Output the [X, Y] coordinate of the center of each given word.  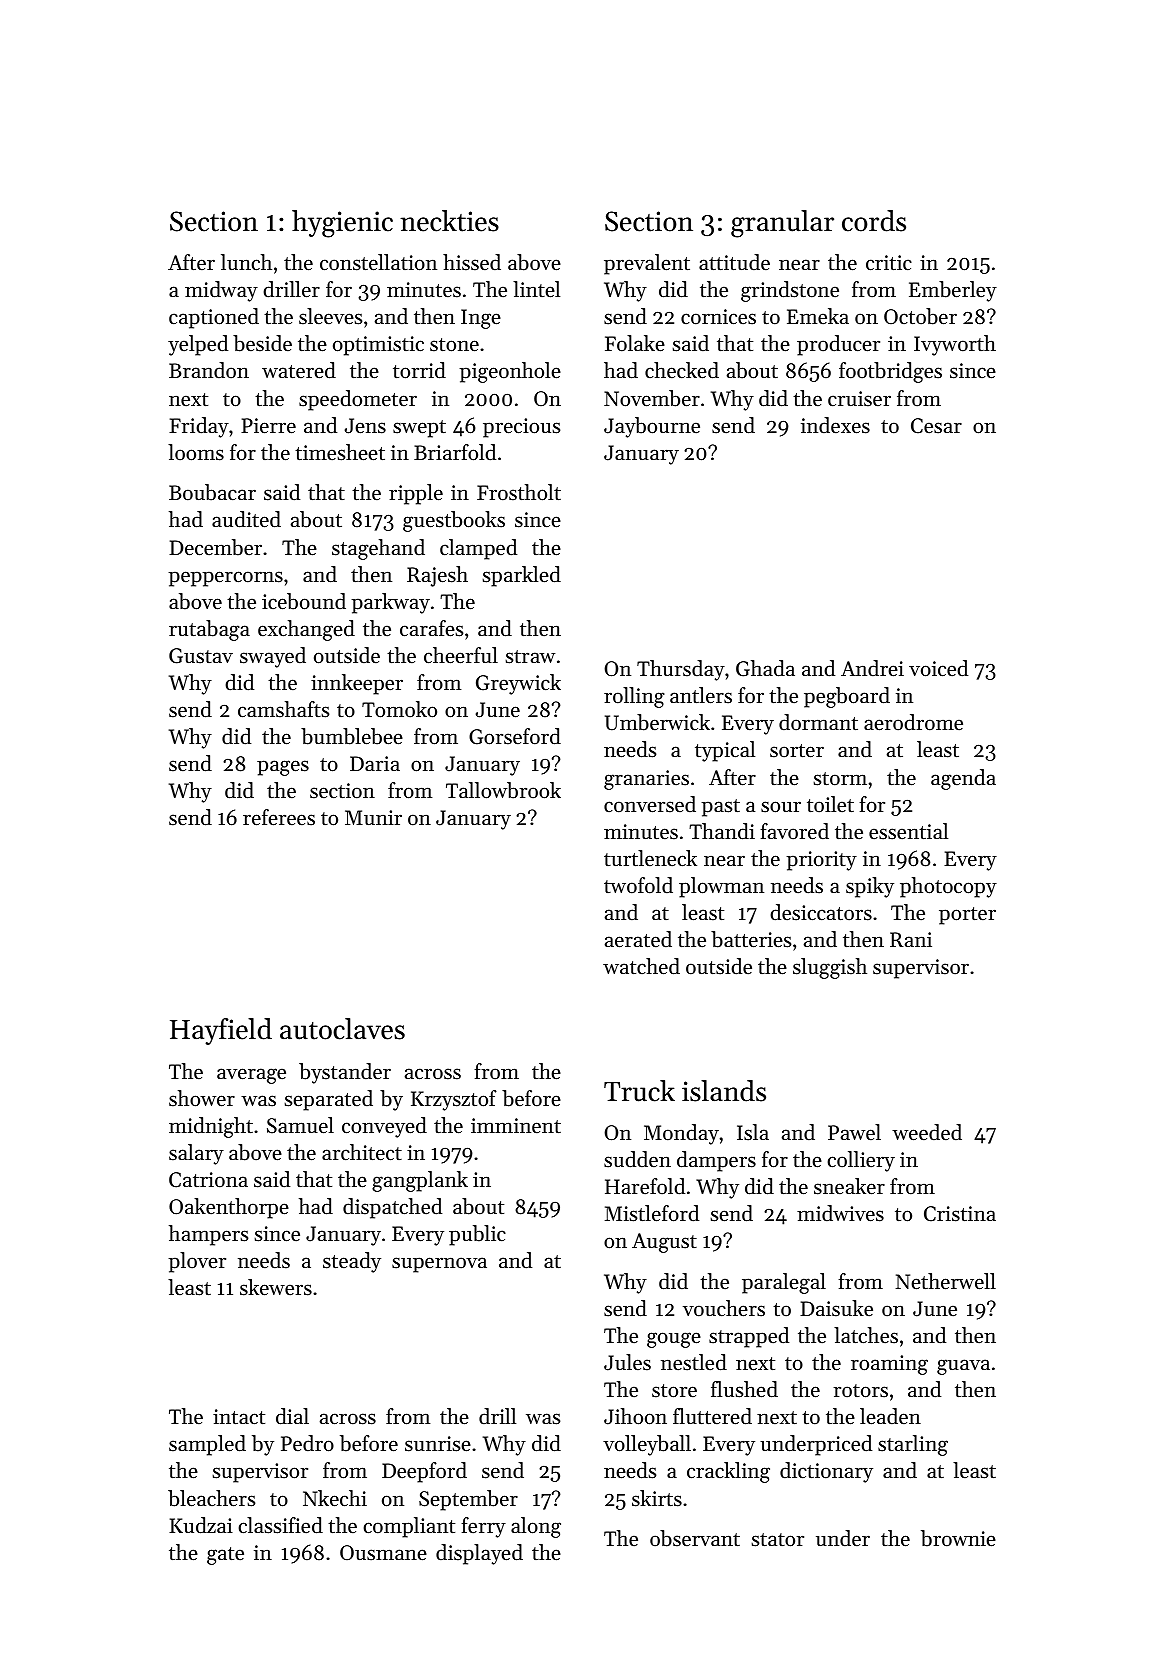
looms [196, 452]
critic [889, 263]
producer [838, 345]
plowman [721, 887]
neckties [449, 221]
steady [352, 1262]
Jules [627, 1362]
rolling [634, 697]
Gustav [201, 656]
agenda [963, 779]
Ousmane [383, 1553]
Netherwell [946, 1281]
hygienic [342, 224]
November [652, 398]
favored [794, 831]
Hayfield [221, 1031]
